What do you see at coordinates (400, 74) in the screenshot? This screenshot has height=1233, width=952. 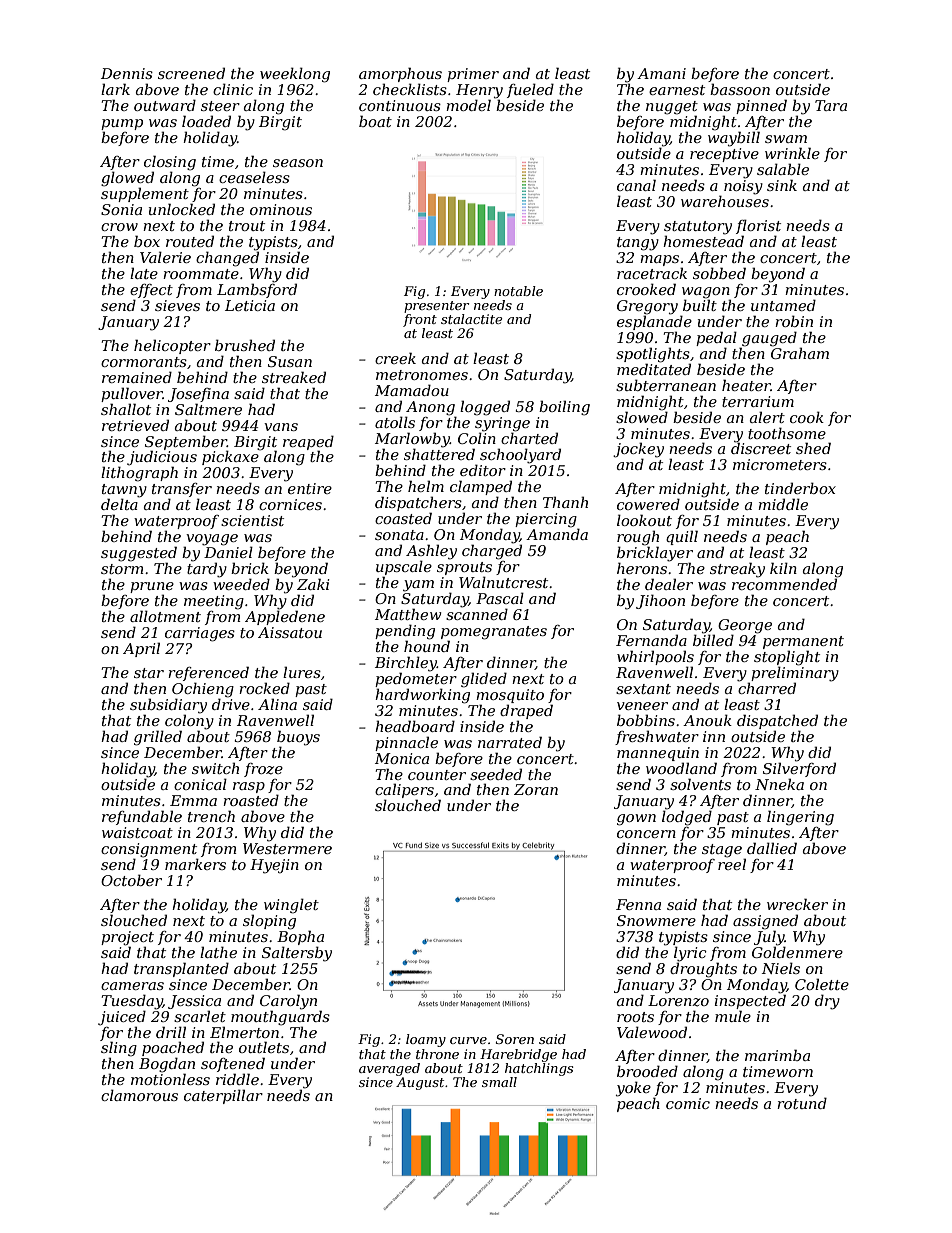 I see `amorphous` at bounding box center [400, 74].
